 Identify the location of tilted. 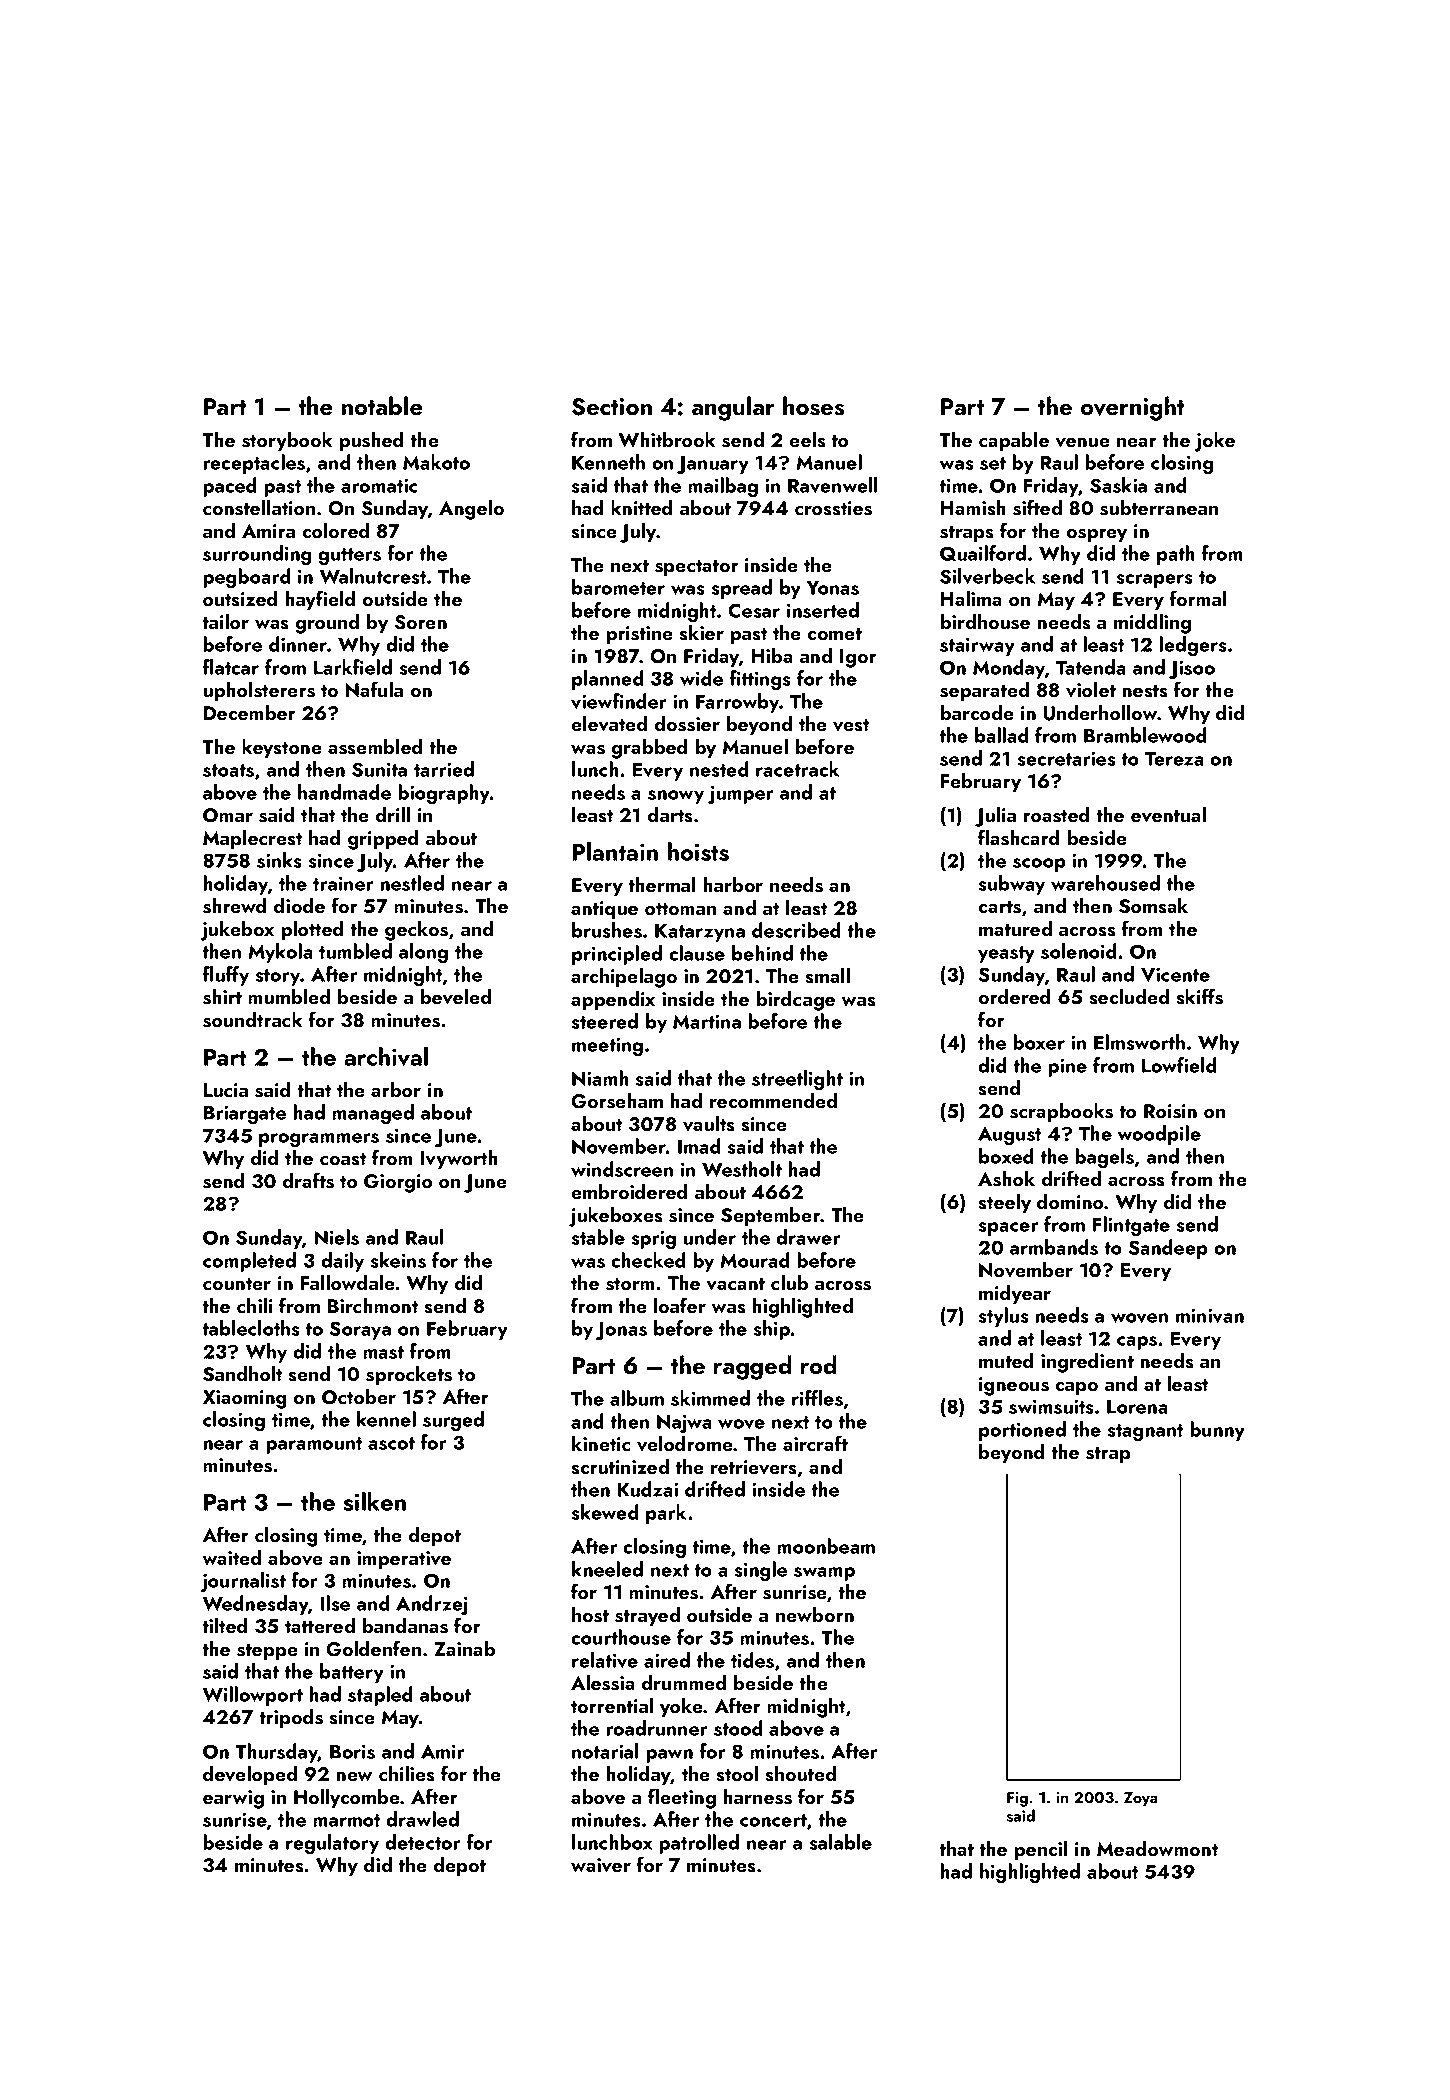
(225, 1625).
